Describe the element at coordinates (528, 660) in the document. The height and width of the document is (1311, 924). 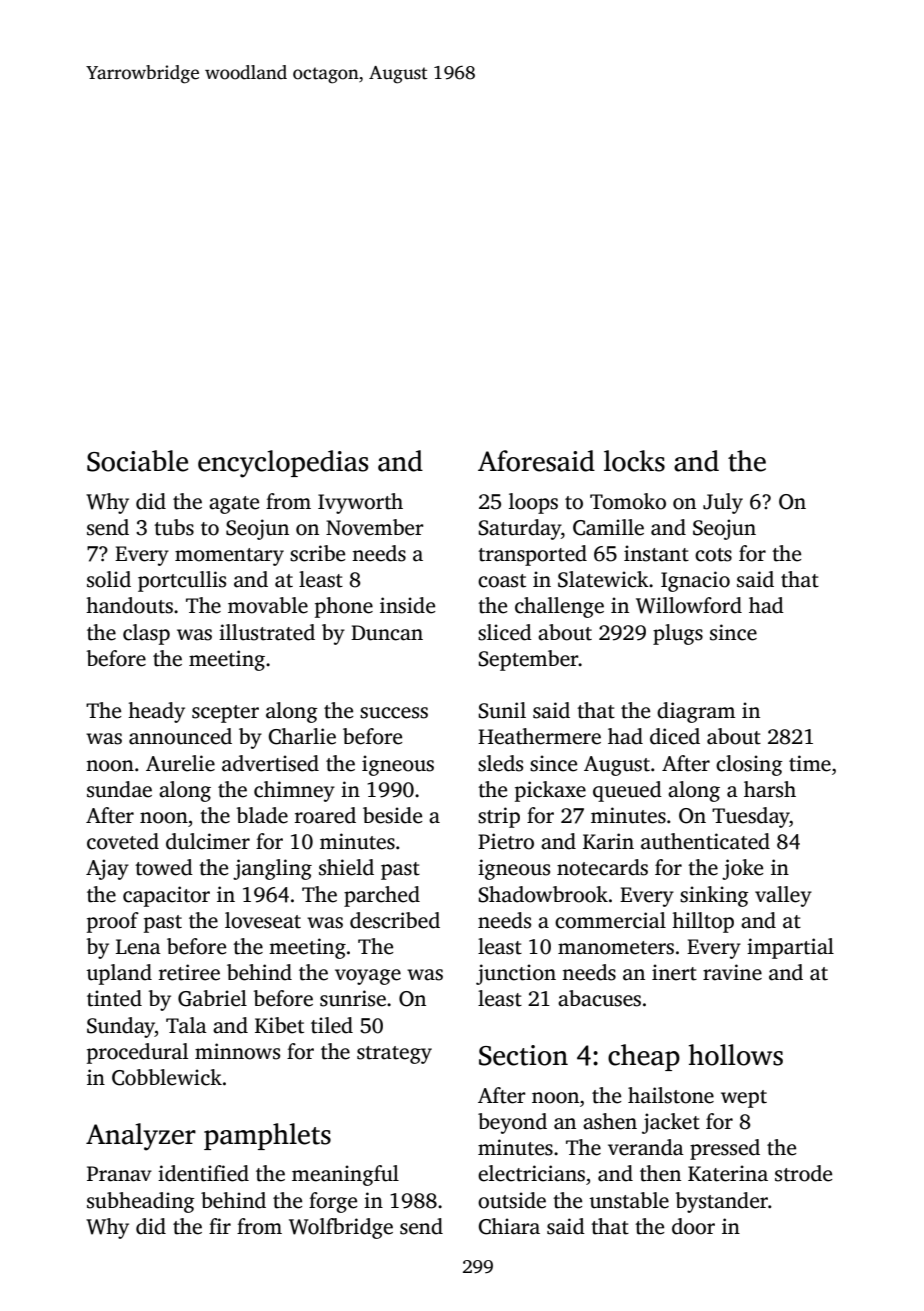
I see `September` at that location.
